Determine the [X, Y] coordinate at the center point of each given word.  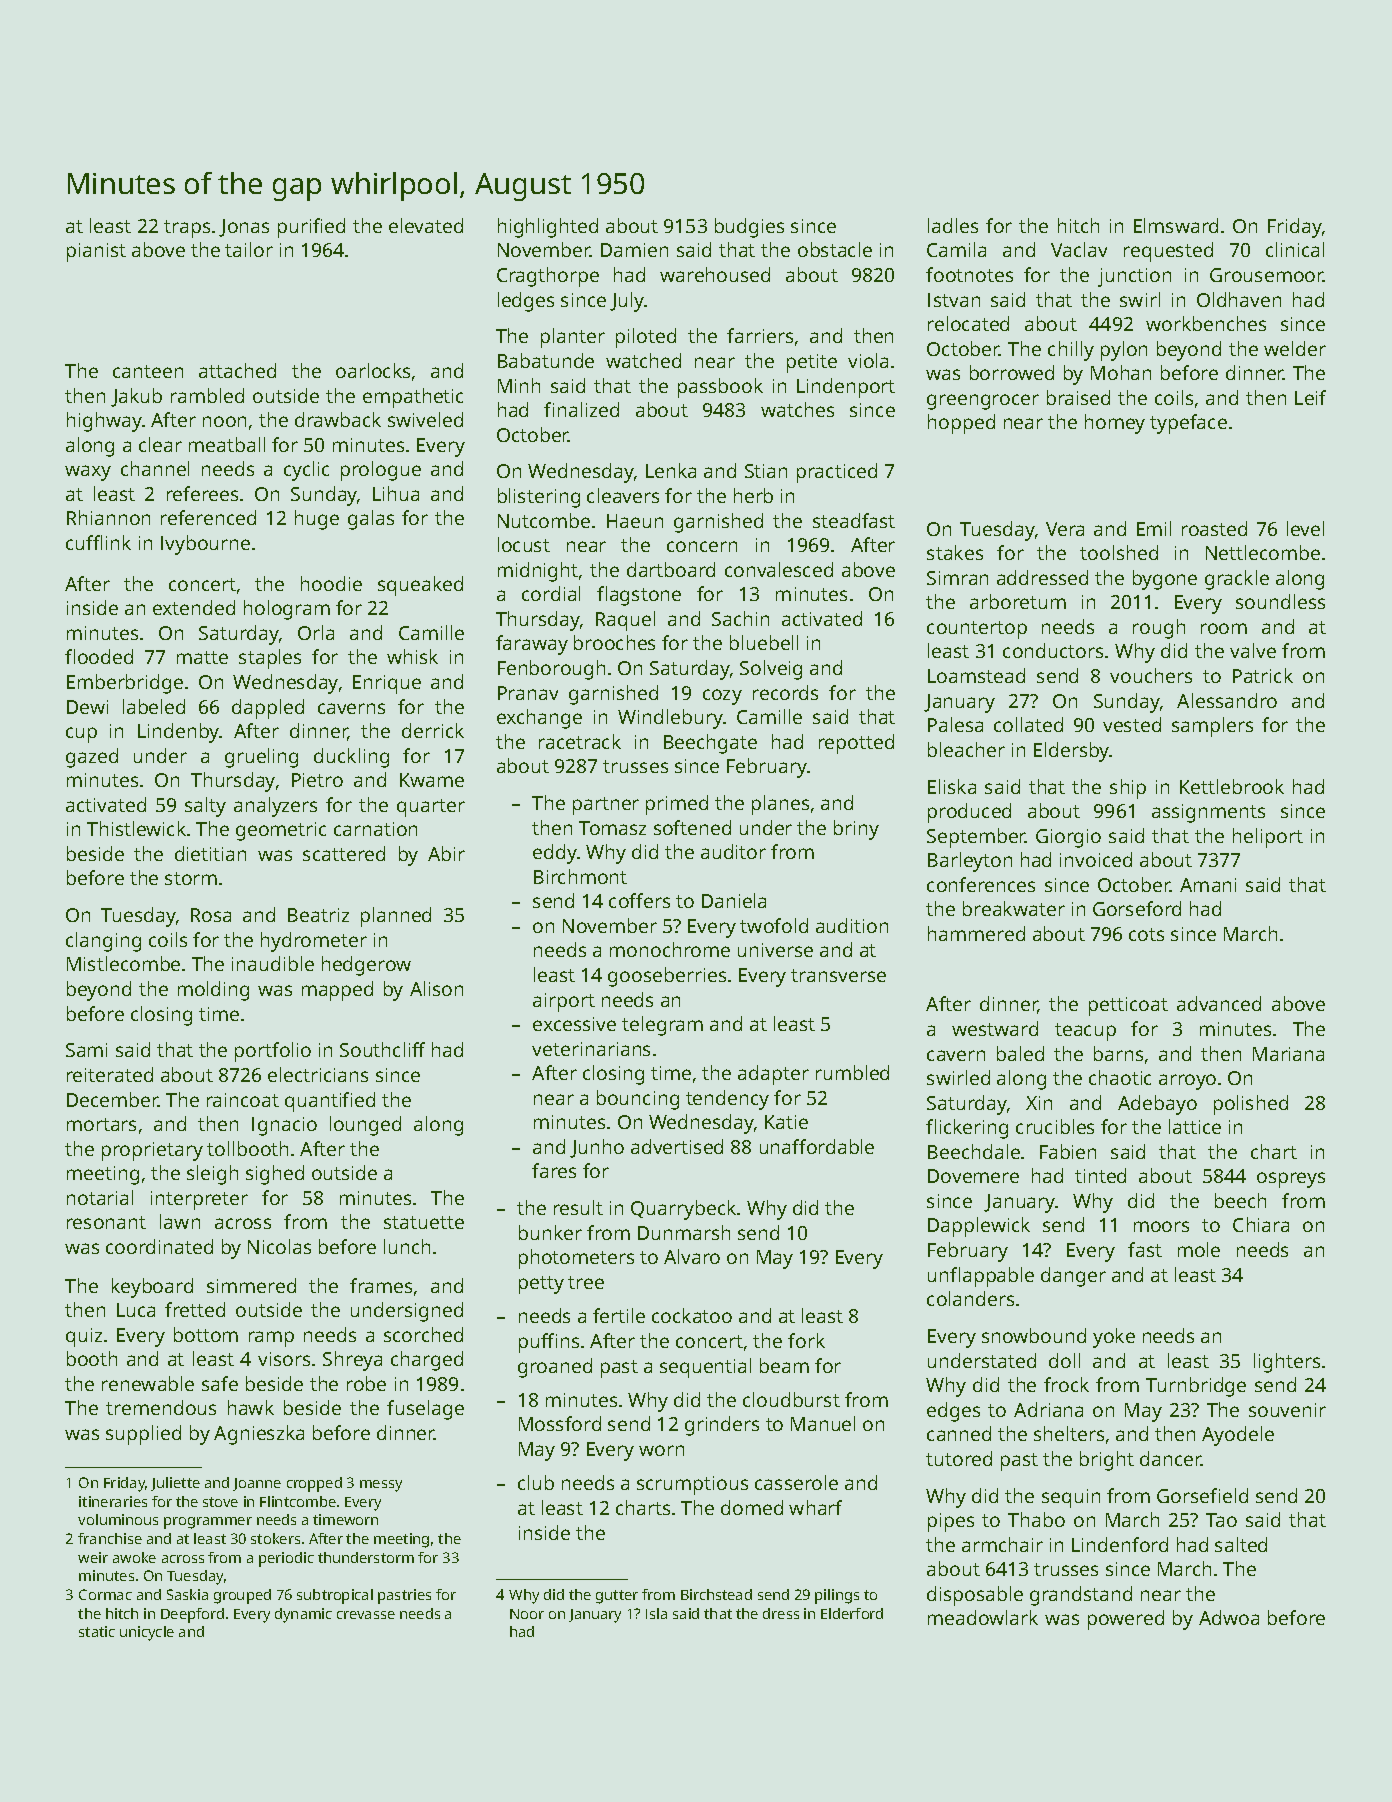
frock [1066, 1384]
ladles [953, 225]
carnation [375, 829]
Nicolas [279, 1246]
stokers [275, 1538]
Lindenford [1120, 1544]
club [536, 1482]
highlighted [548, 228]
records [785, 692]
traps [187, 229]
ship [1128, 789]
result [578, 1207]
